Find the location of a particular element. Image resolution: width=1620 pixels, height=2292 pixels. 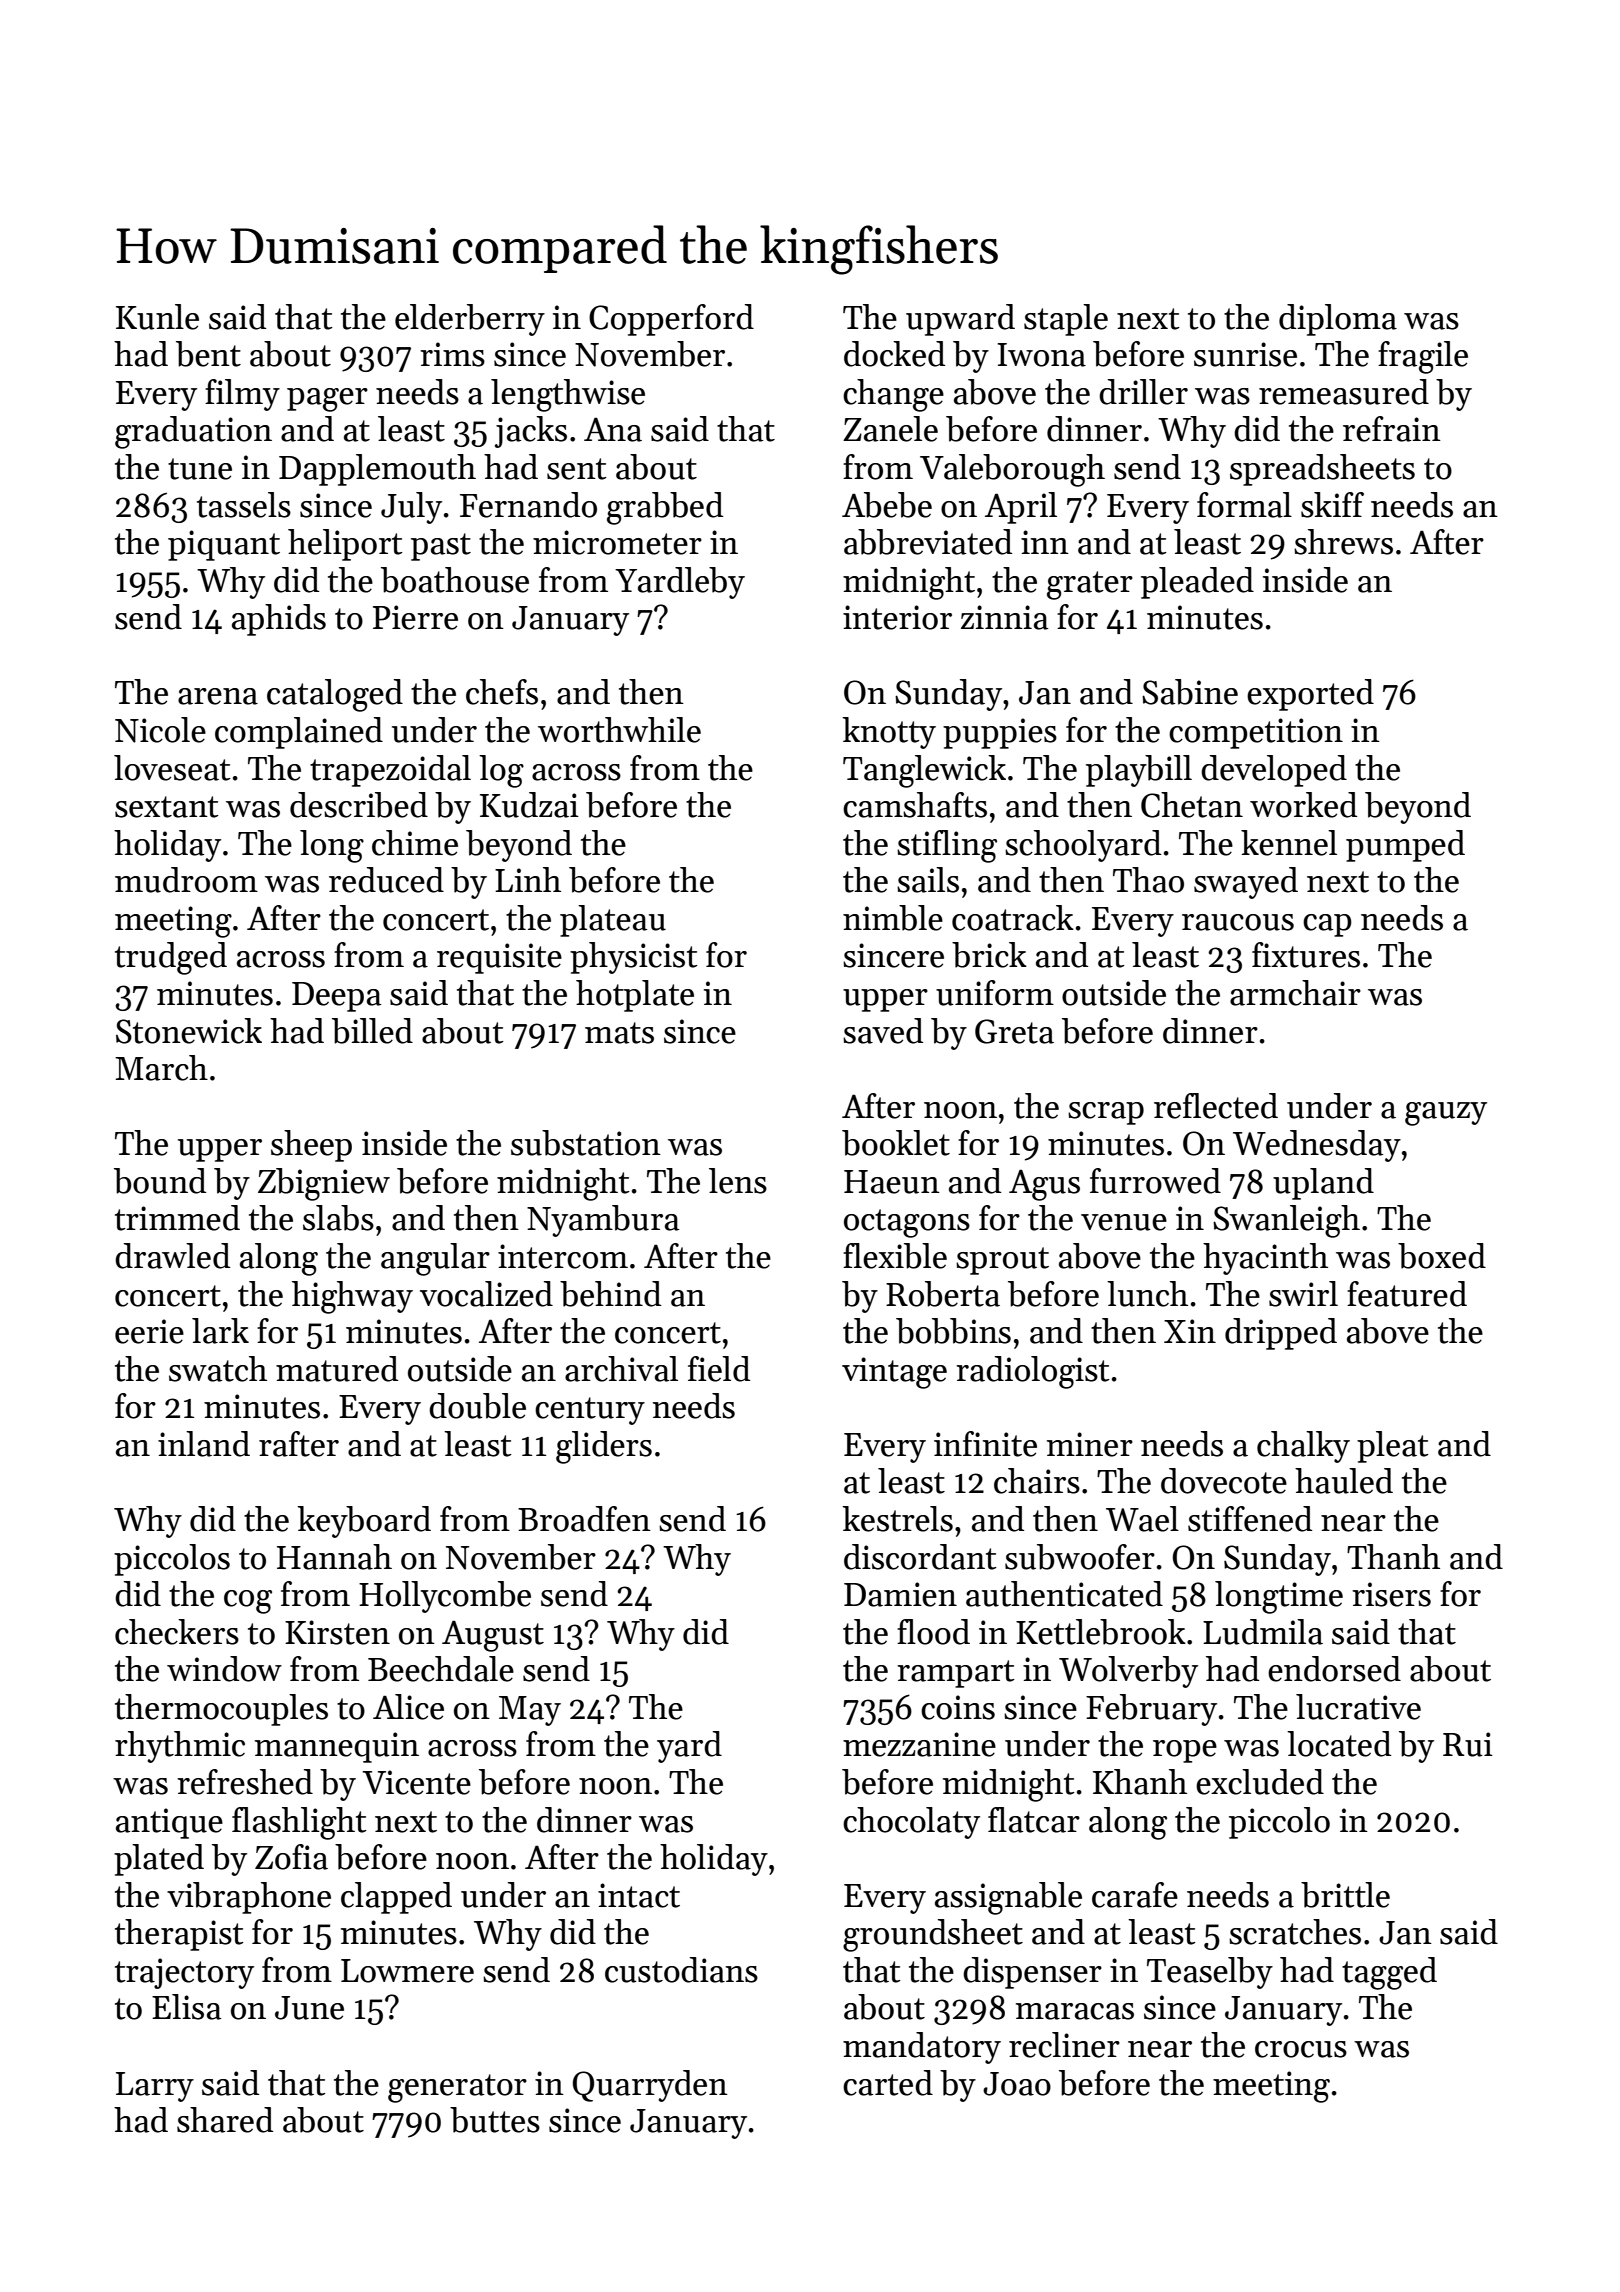

bound is located at coordinates (160, 1181).
